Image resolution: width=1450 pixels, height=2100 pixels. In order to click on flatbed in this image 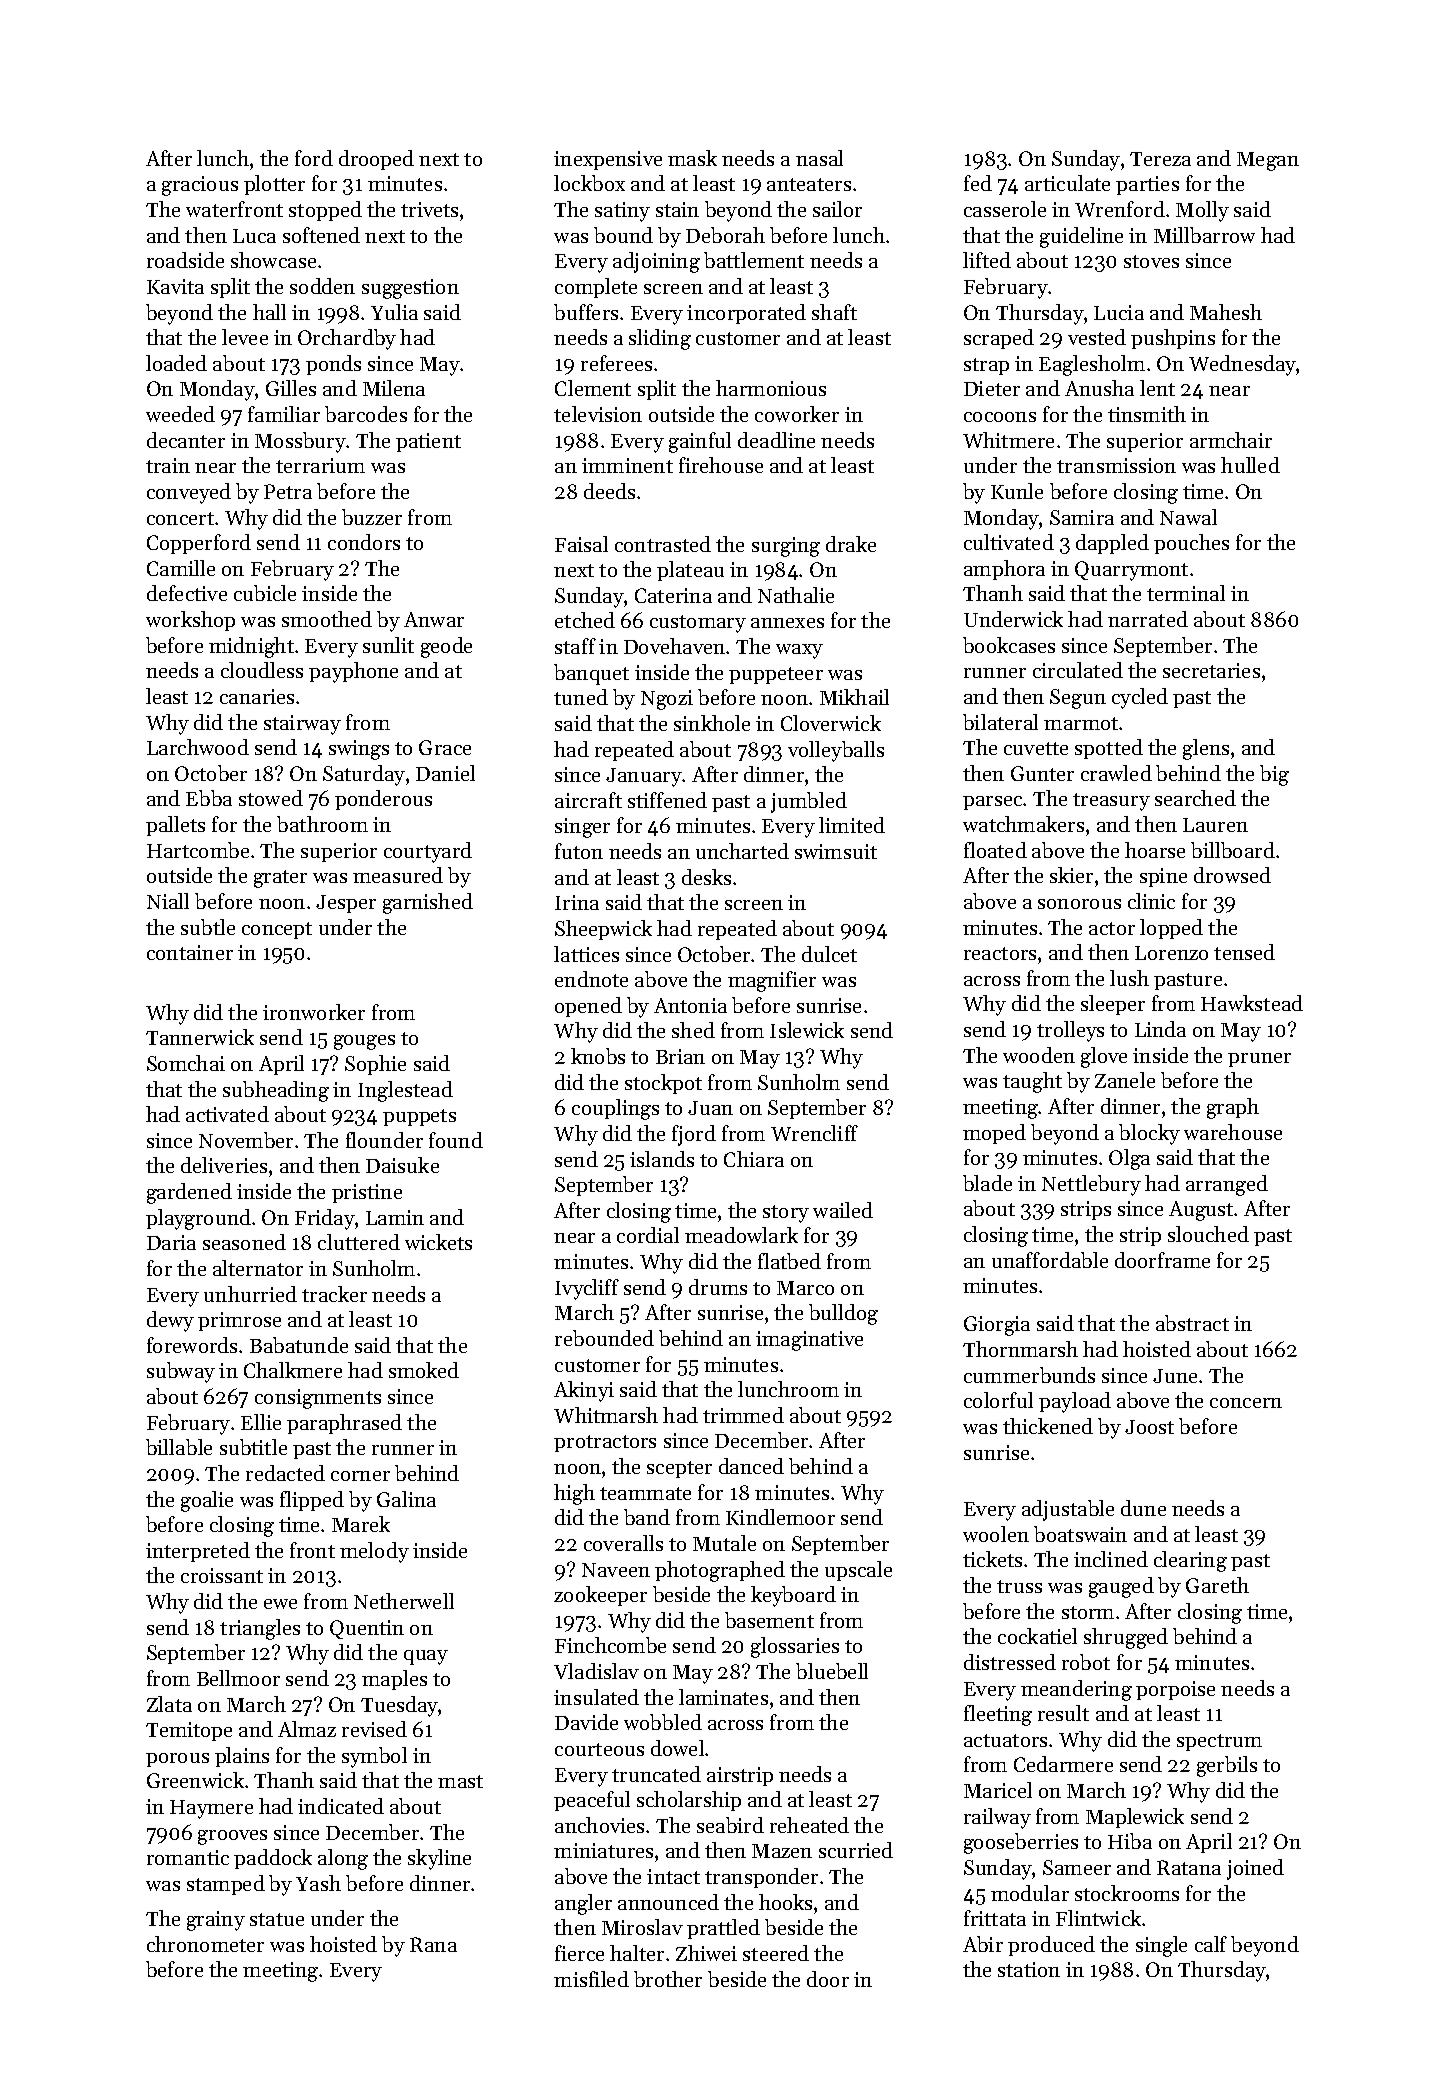, I will do `click(789, 1261)`.
